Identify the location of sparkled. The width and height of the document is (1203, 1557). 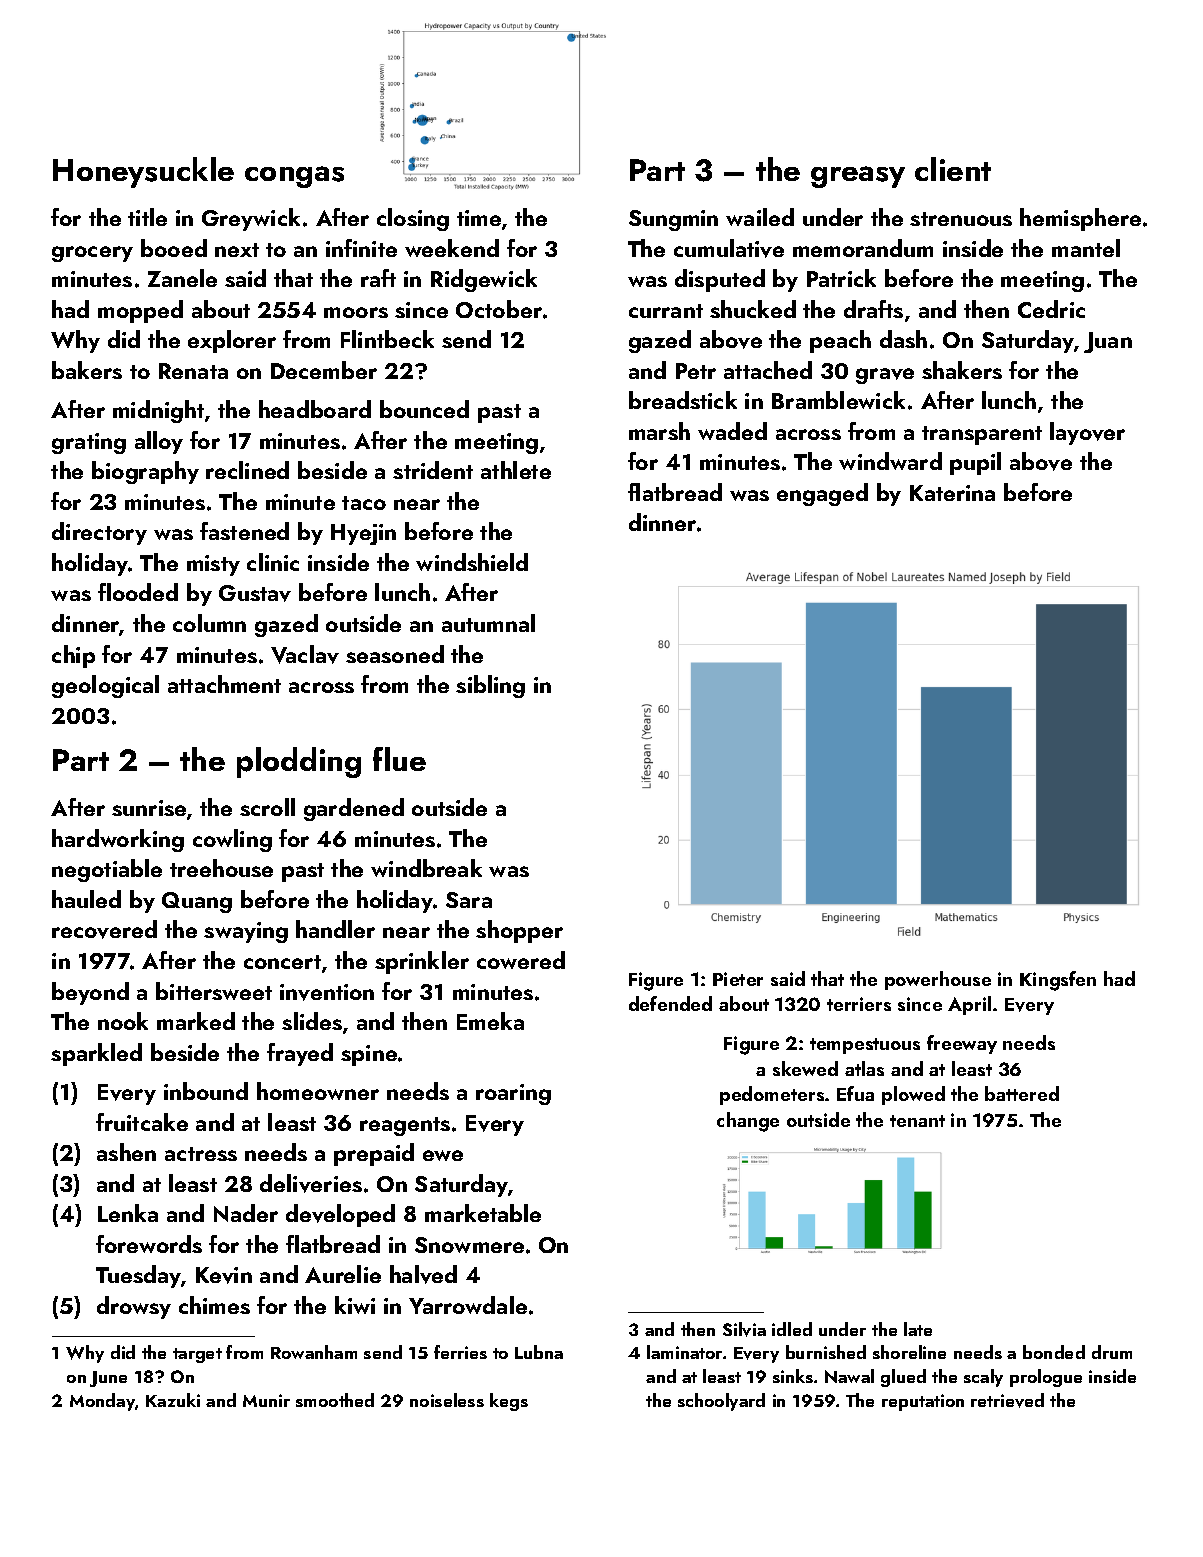
(96, 1054).
